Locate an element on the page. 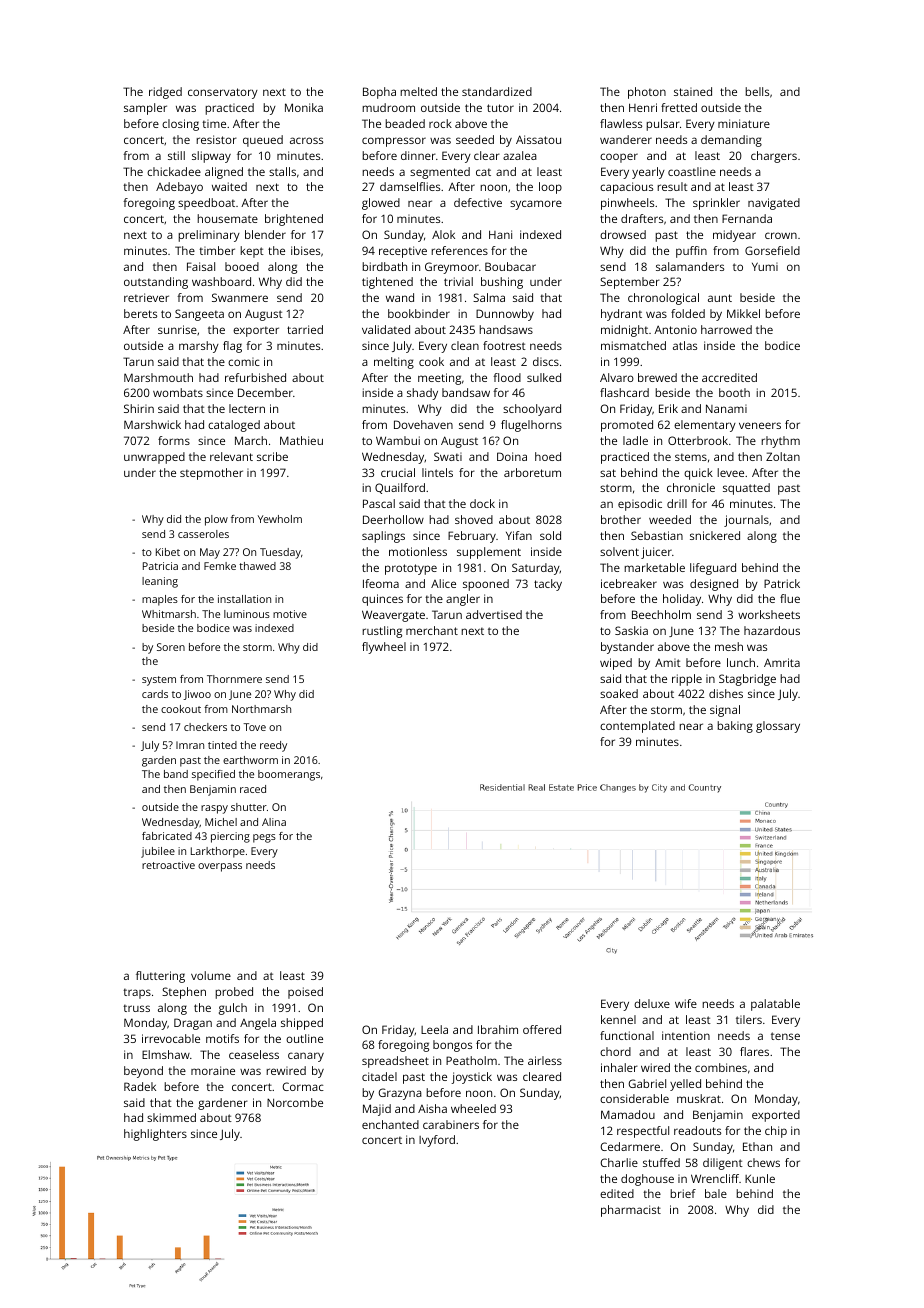 The image size is (924, 1308). photon is located at coordinates (647, 93).
